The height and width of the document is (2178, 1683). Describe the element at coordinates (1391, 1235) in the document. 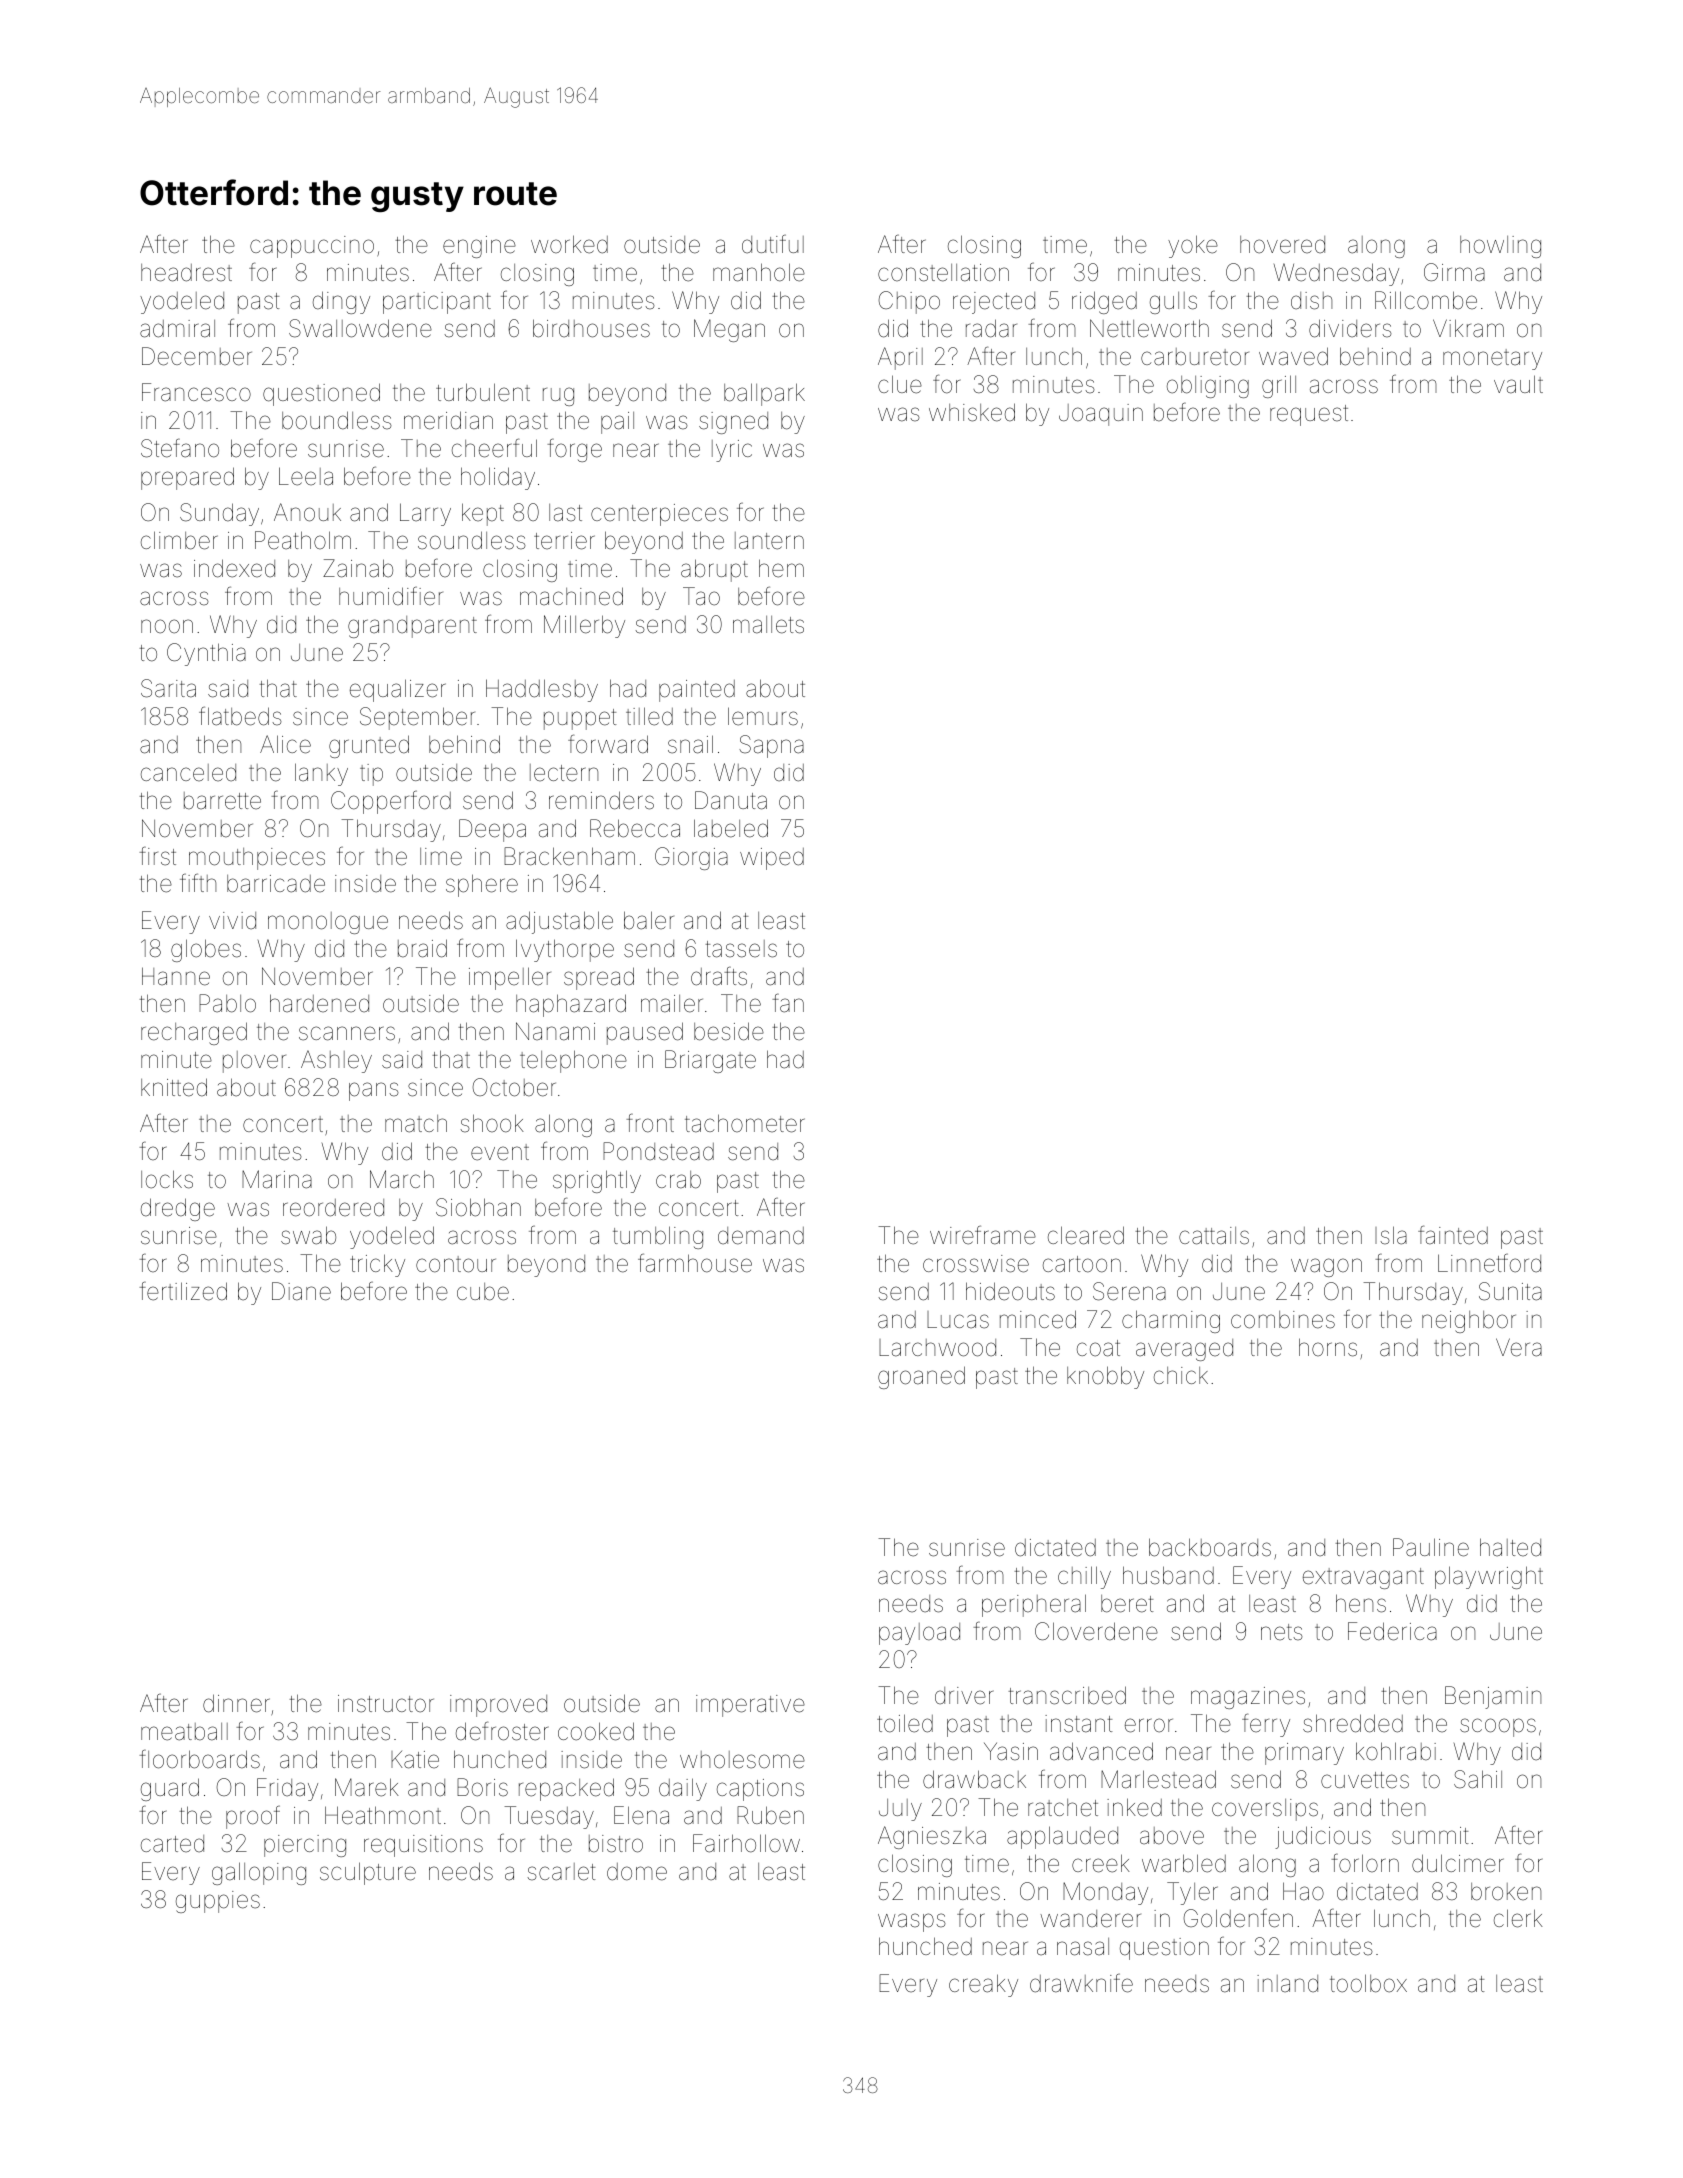

I see `Isla` at that location.
